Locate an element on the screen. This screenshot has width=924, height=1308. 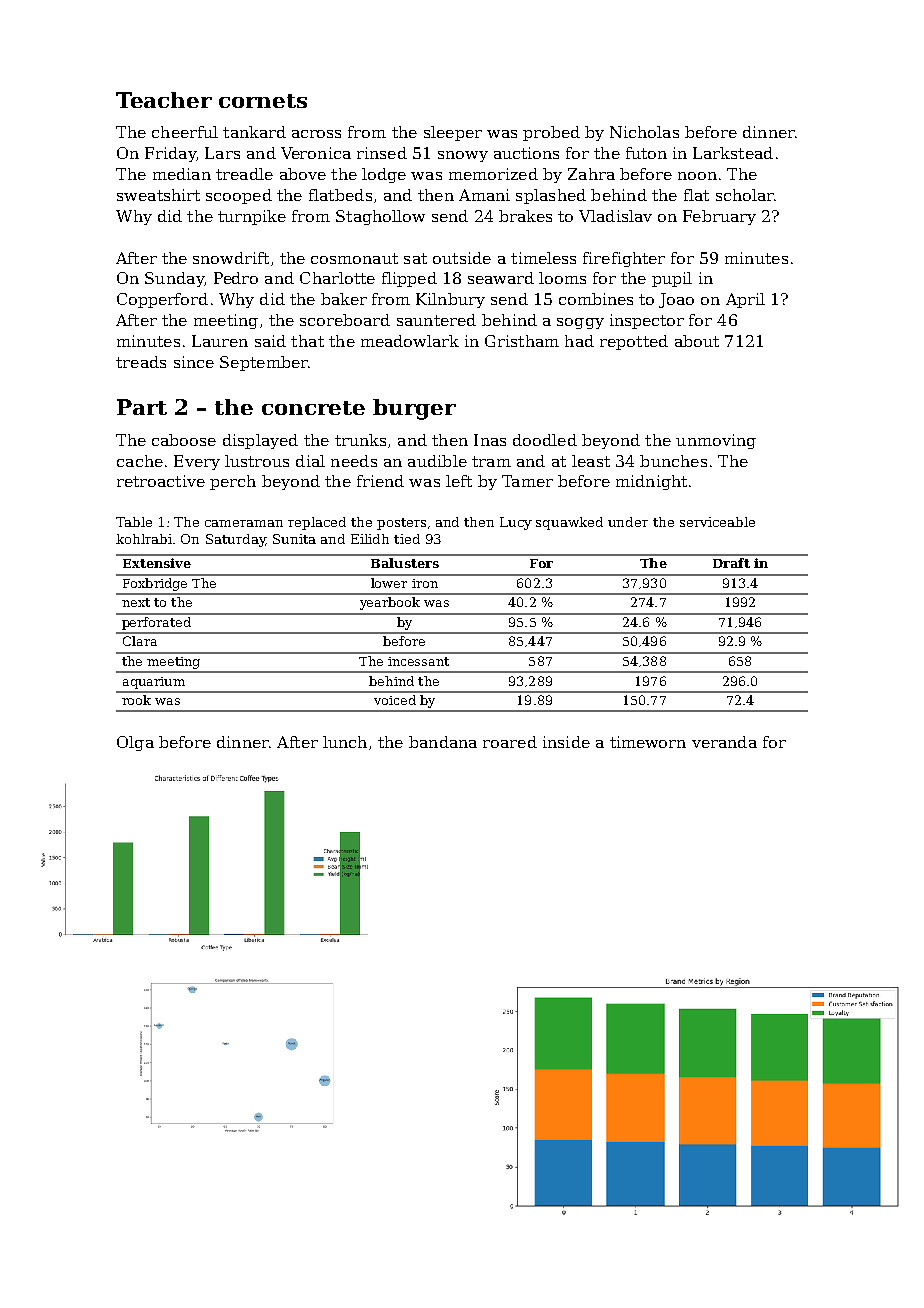
cornets is located at coordinates (263, 101).
